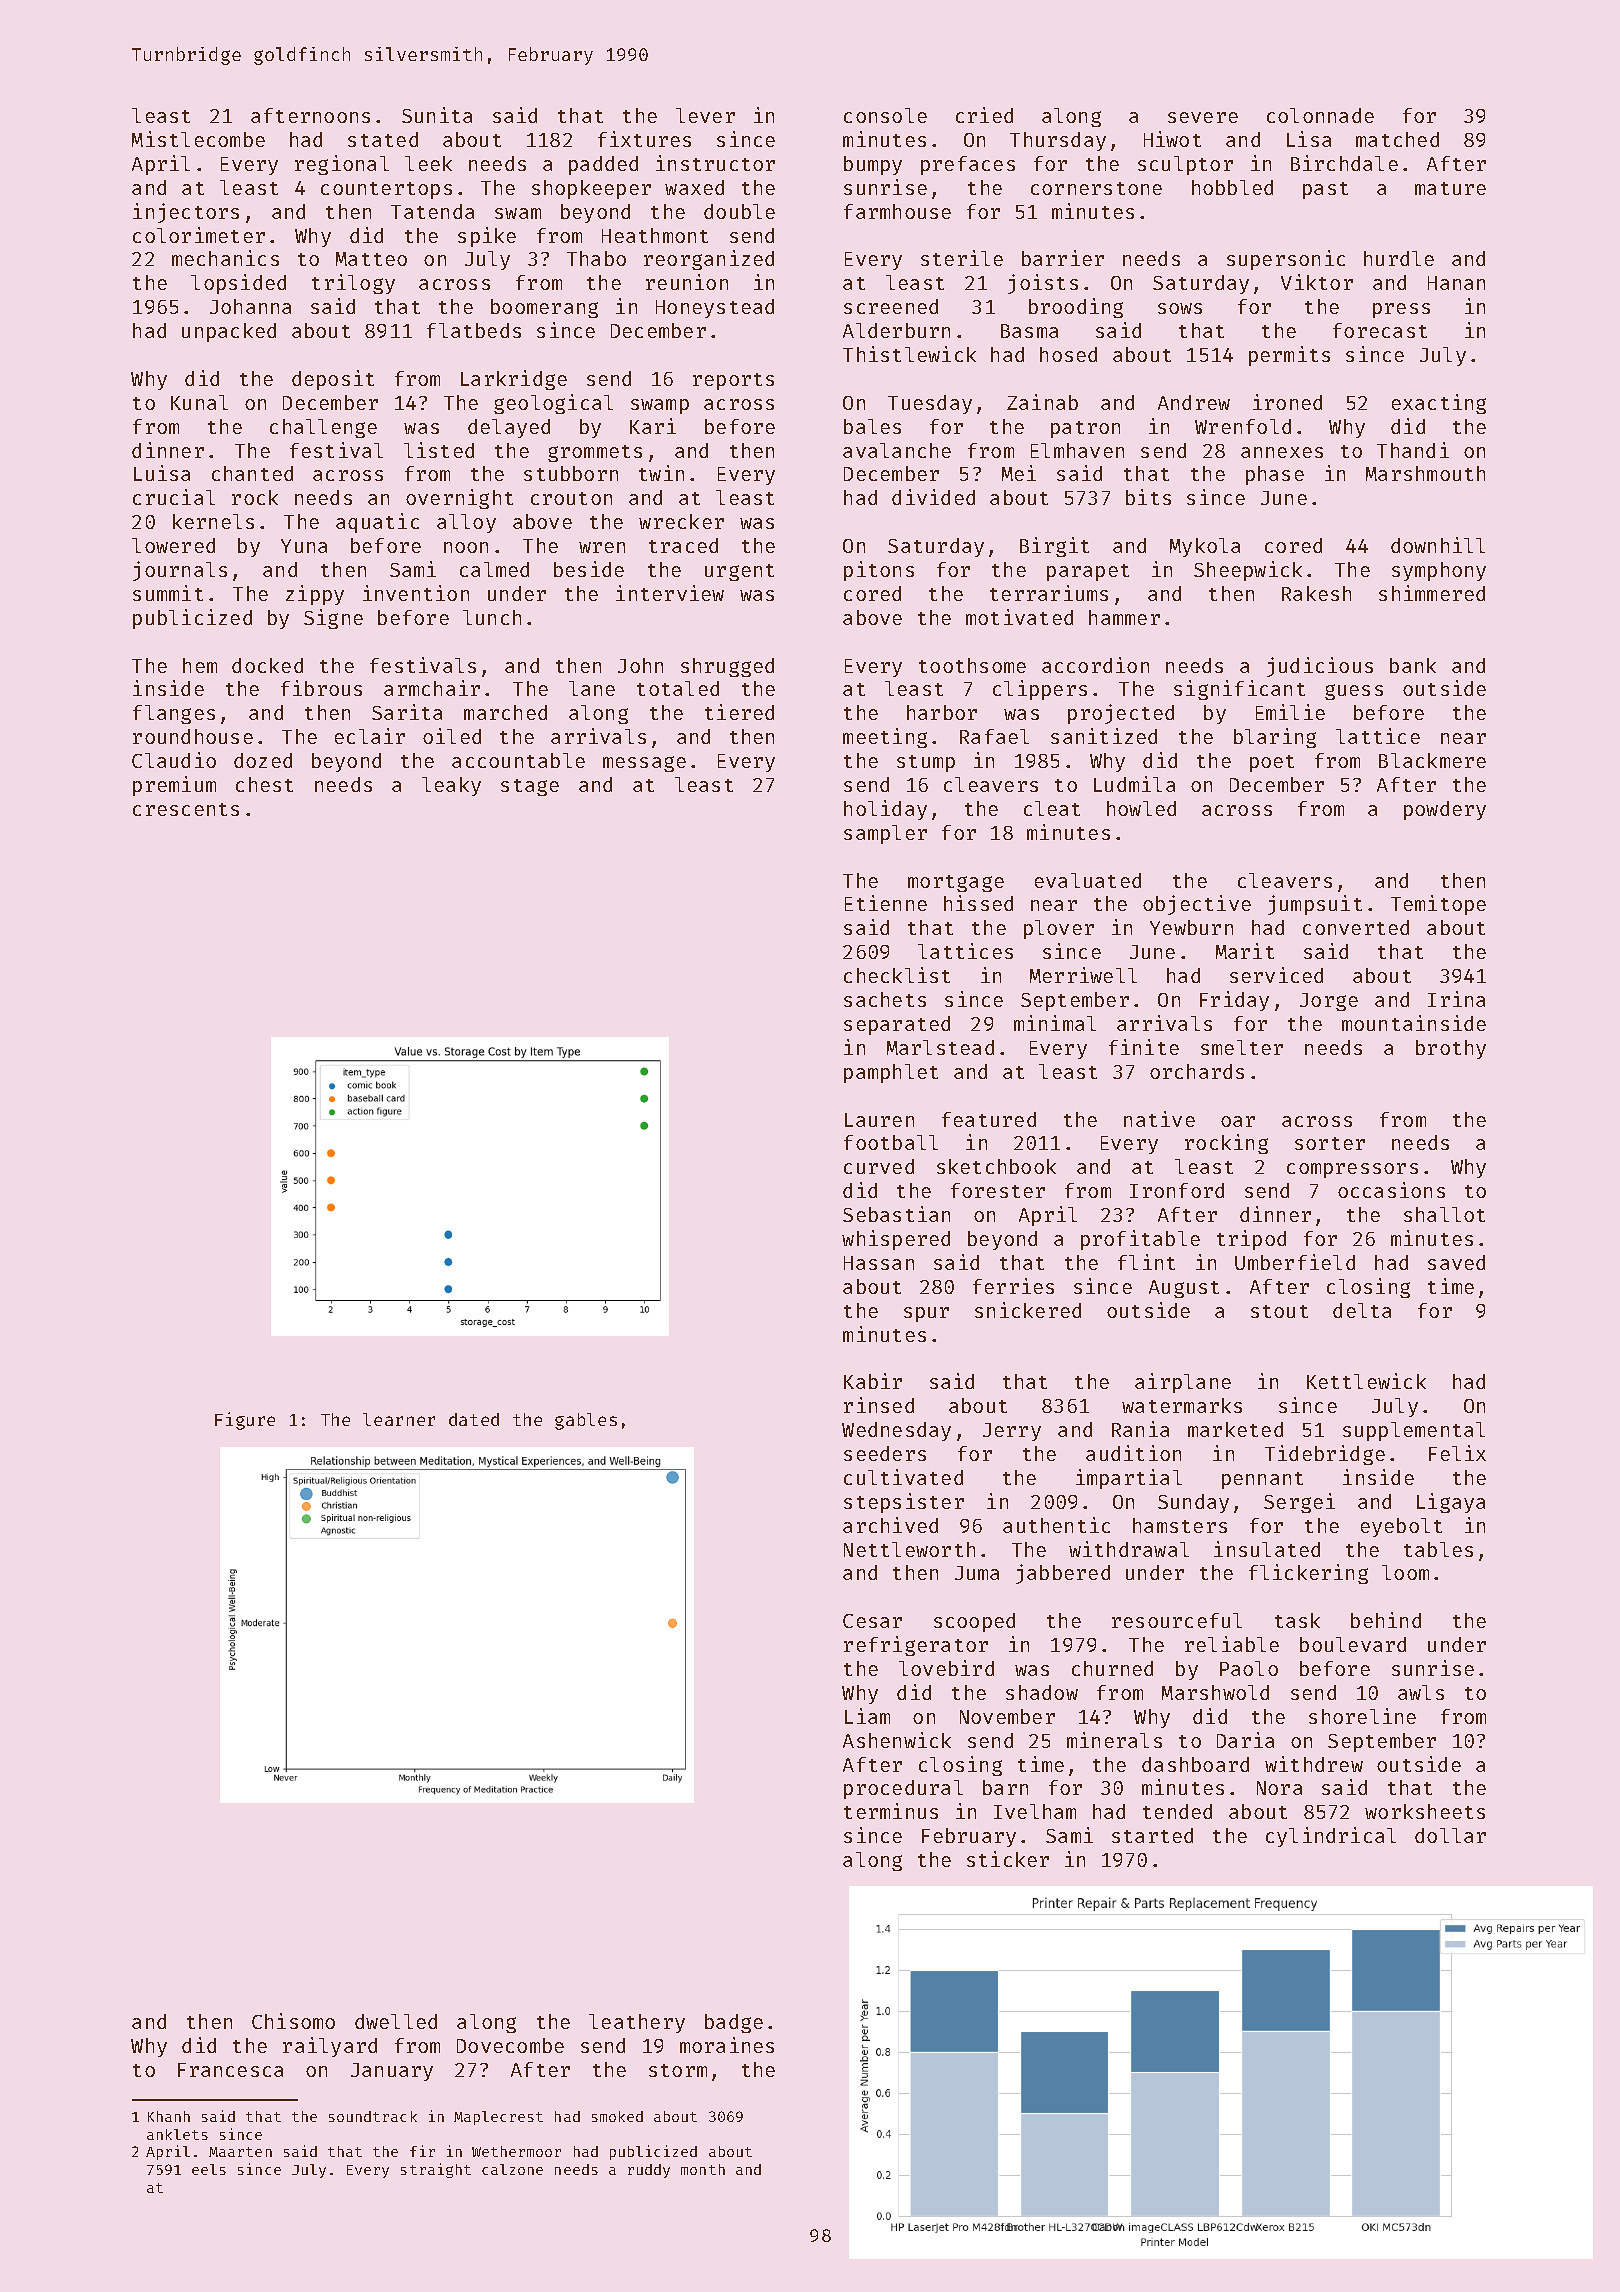  Describe the element at coordinates (209, 2169) in the page. I see `eels` at that location.
